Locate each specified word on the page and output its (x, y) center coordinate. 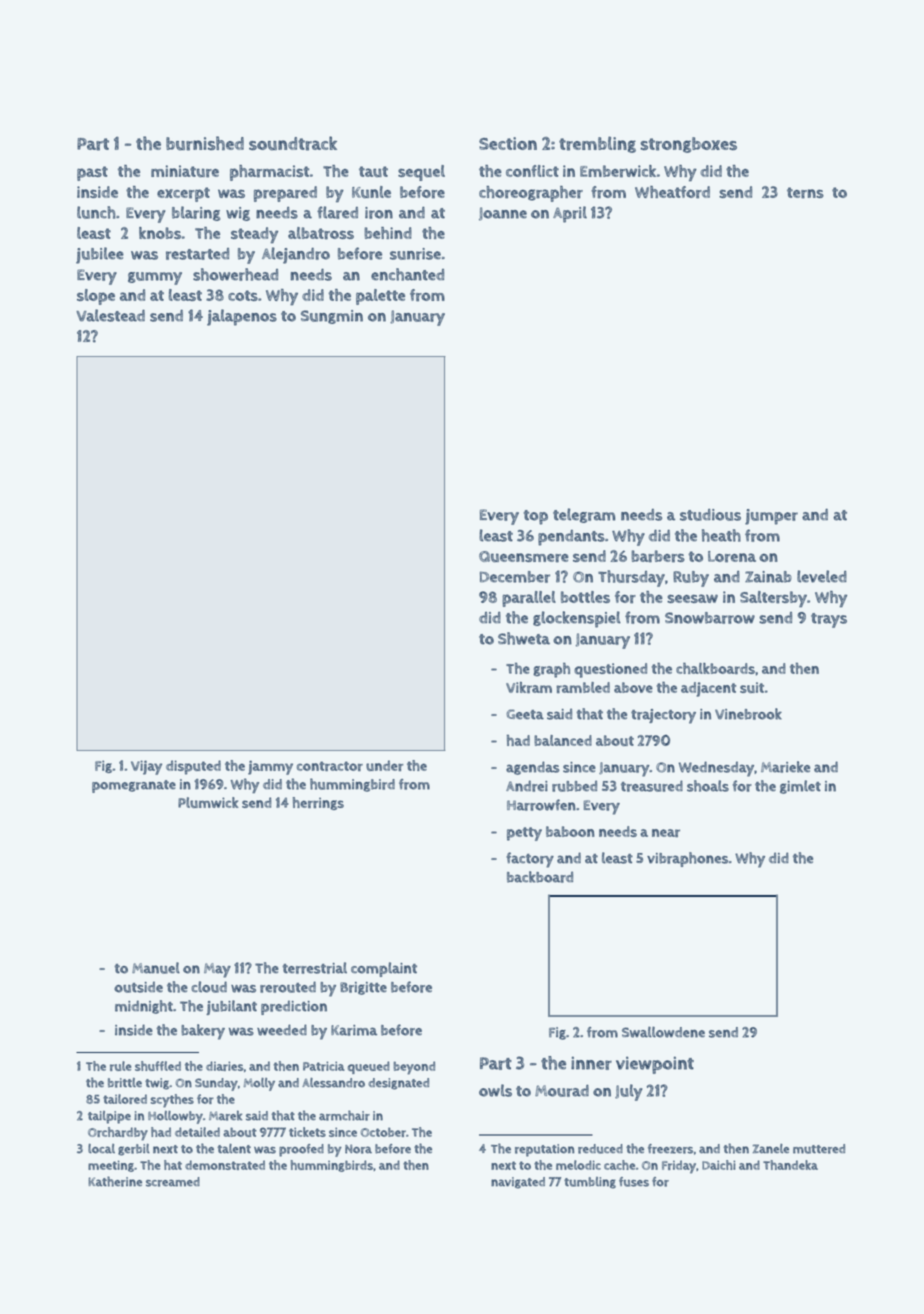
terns (805, 193)
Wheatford (672, 192)
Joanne (503, 214)
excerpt (183, 194)
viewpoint (655, 1065)
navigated (518, 1183)
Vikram (529, 688)
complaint (384, 969)
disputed (193, 767)
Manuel (156, 968)
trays (829, 620)
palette (380, 297)
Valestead (110, 315)
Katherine (115, 1181)
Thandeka (790, 1165)
